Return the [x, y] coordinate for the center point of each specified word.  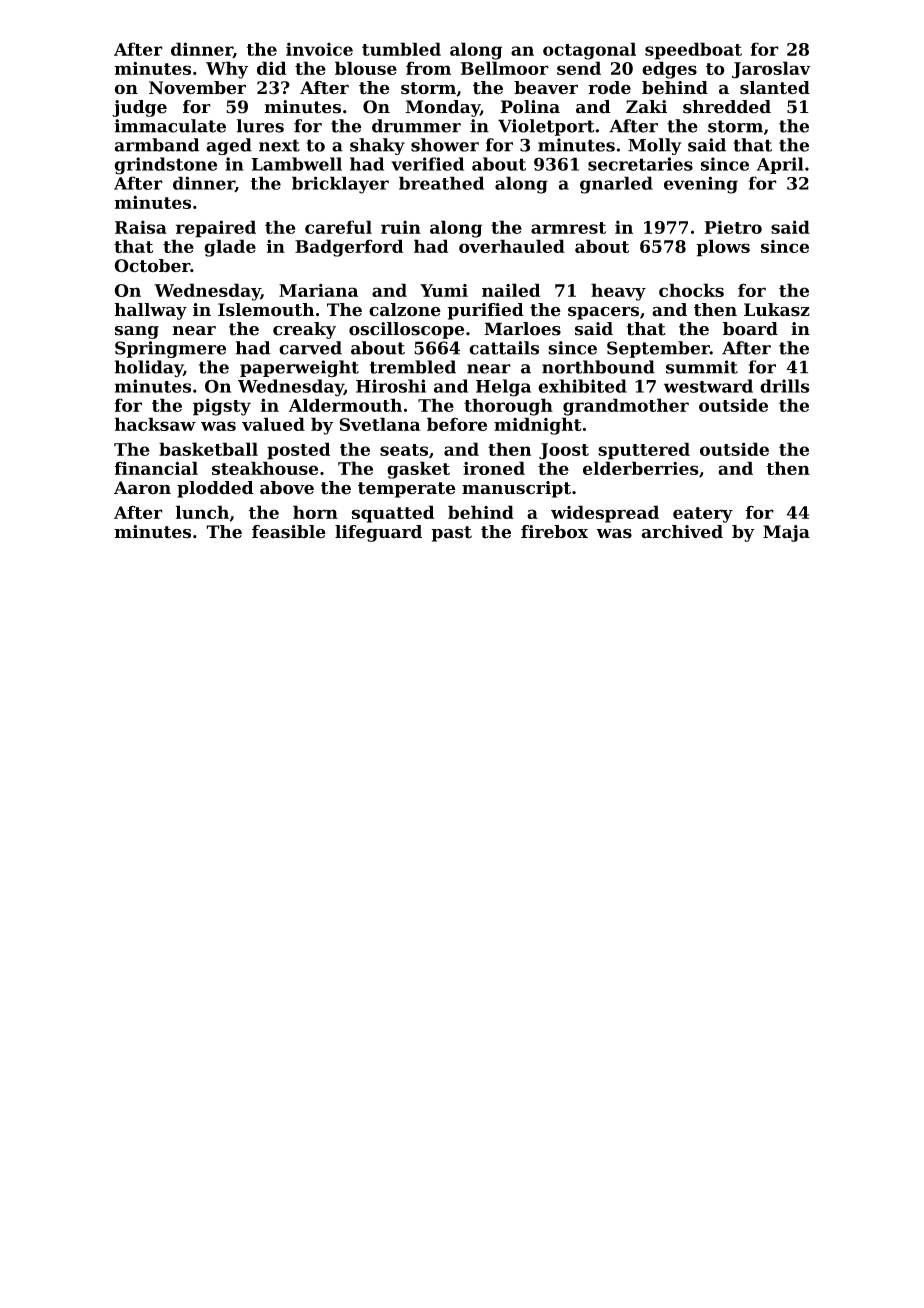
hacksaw [155, 424]
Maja [786, 533]
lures [260, 126]
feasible [289, 532]
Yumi [444, 290]
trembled [413, 367]
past [451, 534]
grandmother [626, 407]
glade [230, 248]
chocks [691, 290]
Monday [442, 108]
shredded [727, 107]
